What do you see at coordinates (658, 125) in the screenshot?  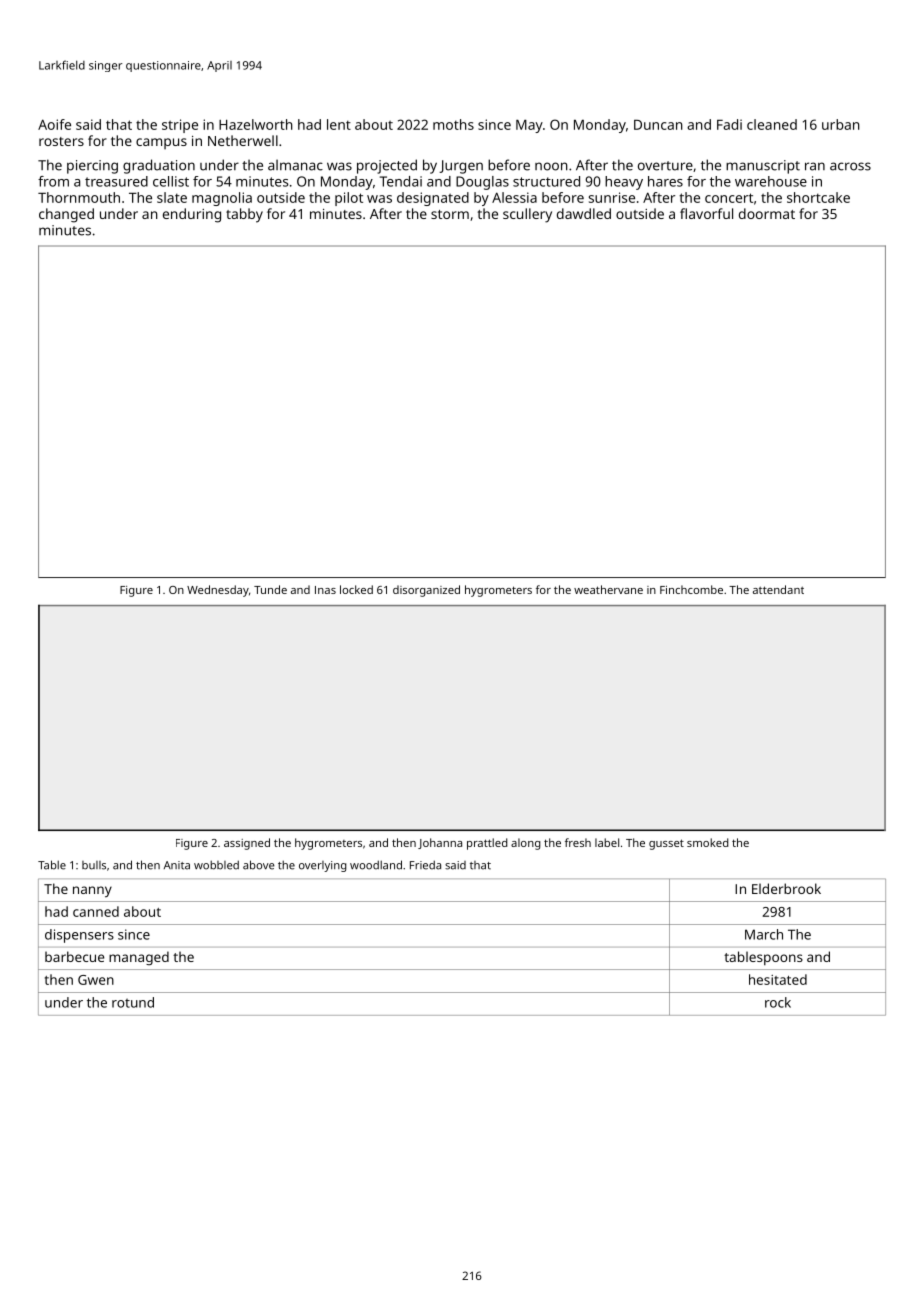 I see `Duncan` at bounding box center [658, 125].
